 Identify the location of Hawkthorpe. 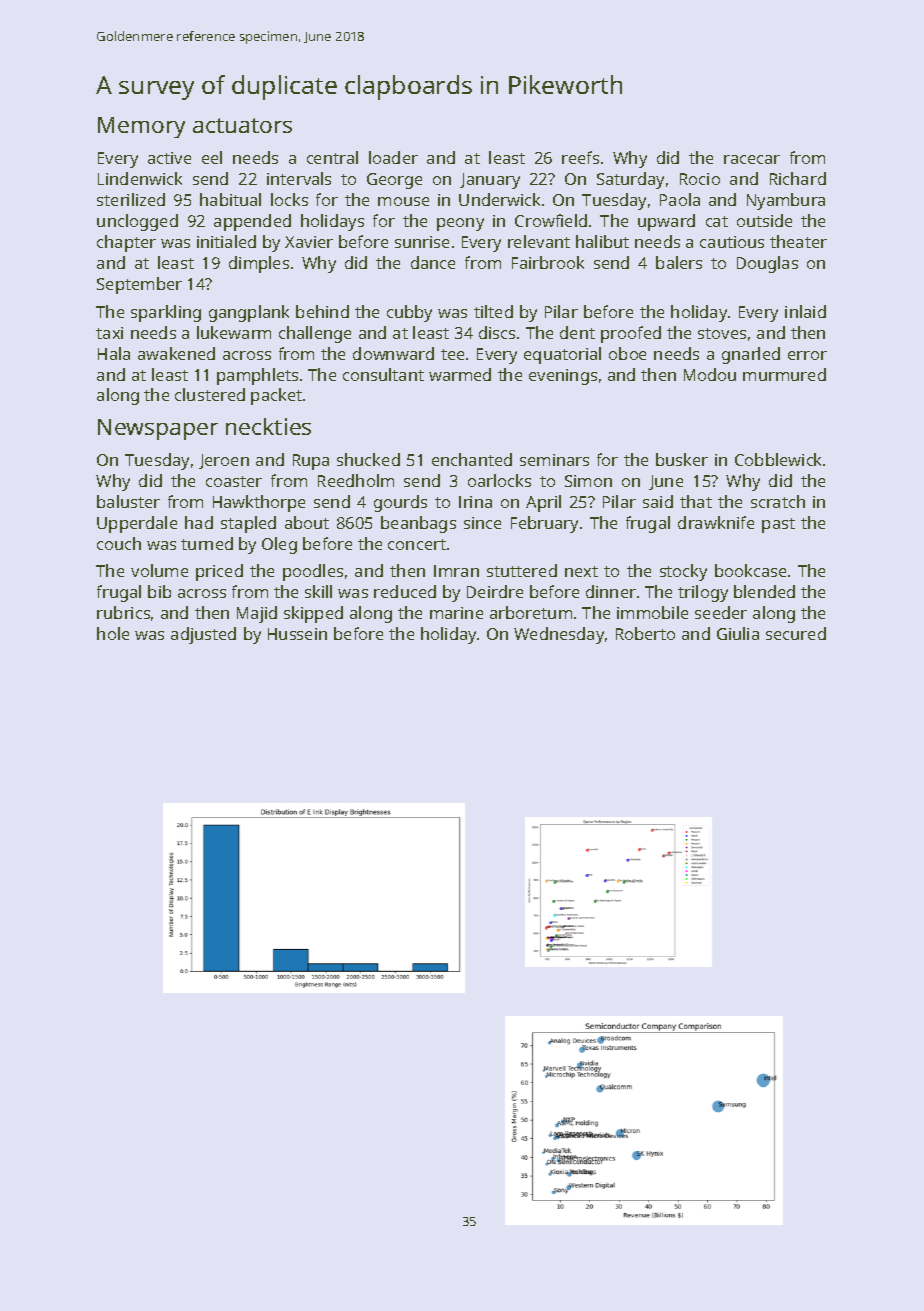
(259, 503).
